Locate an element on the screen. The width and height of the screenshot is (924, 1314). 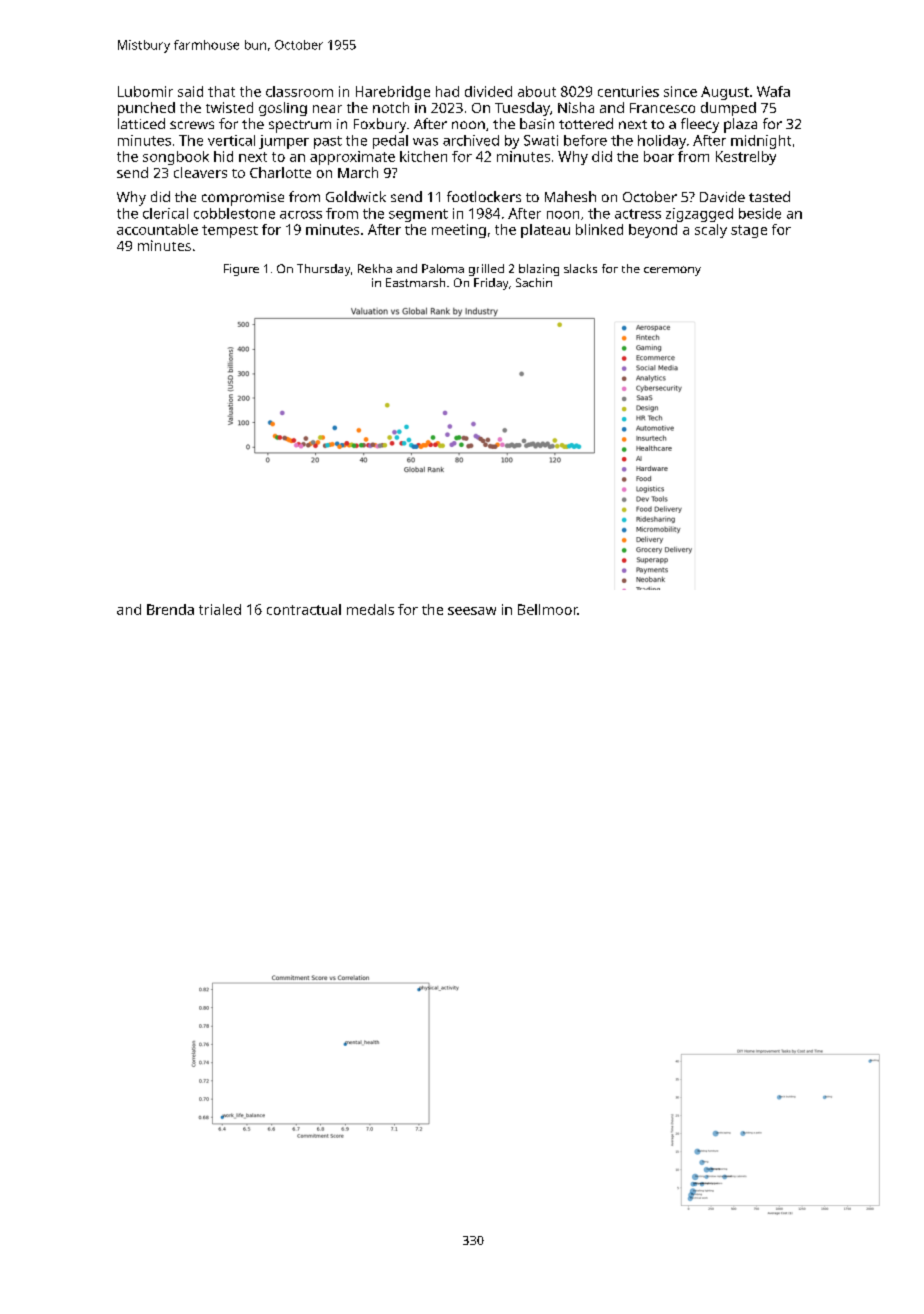
accountable is located at coordinates (157, 229).
